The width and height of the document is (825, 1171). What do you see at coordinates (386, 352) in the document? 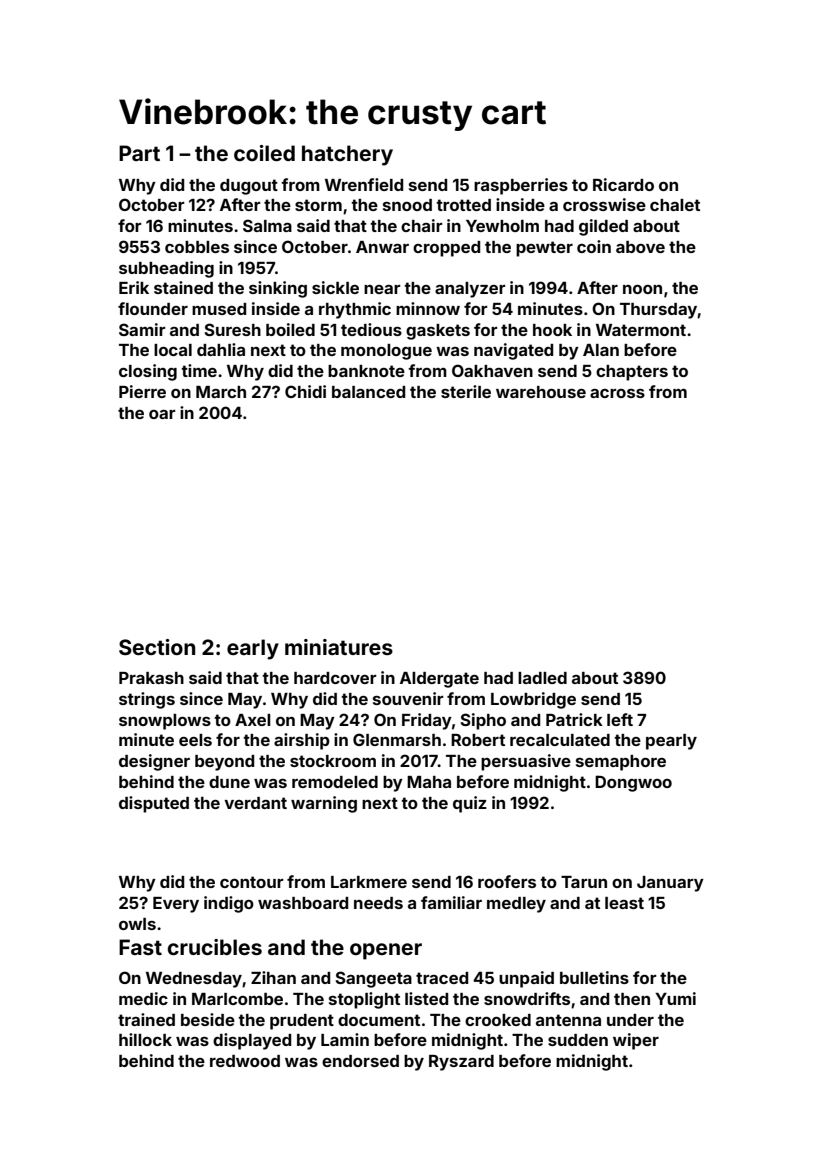
I see `monologue` at bounding box center [386, 352].
